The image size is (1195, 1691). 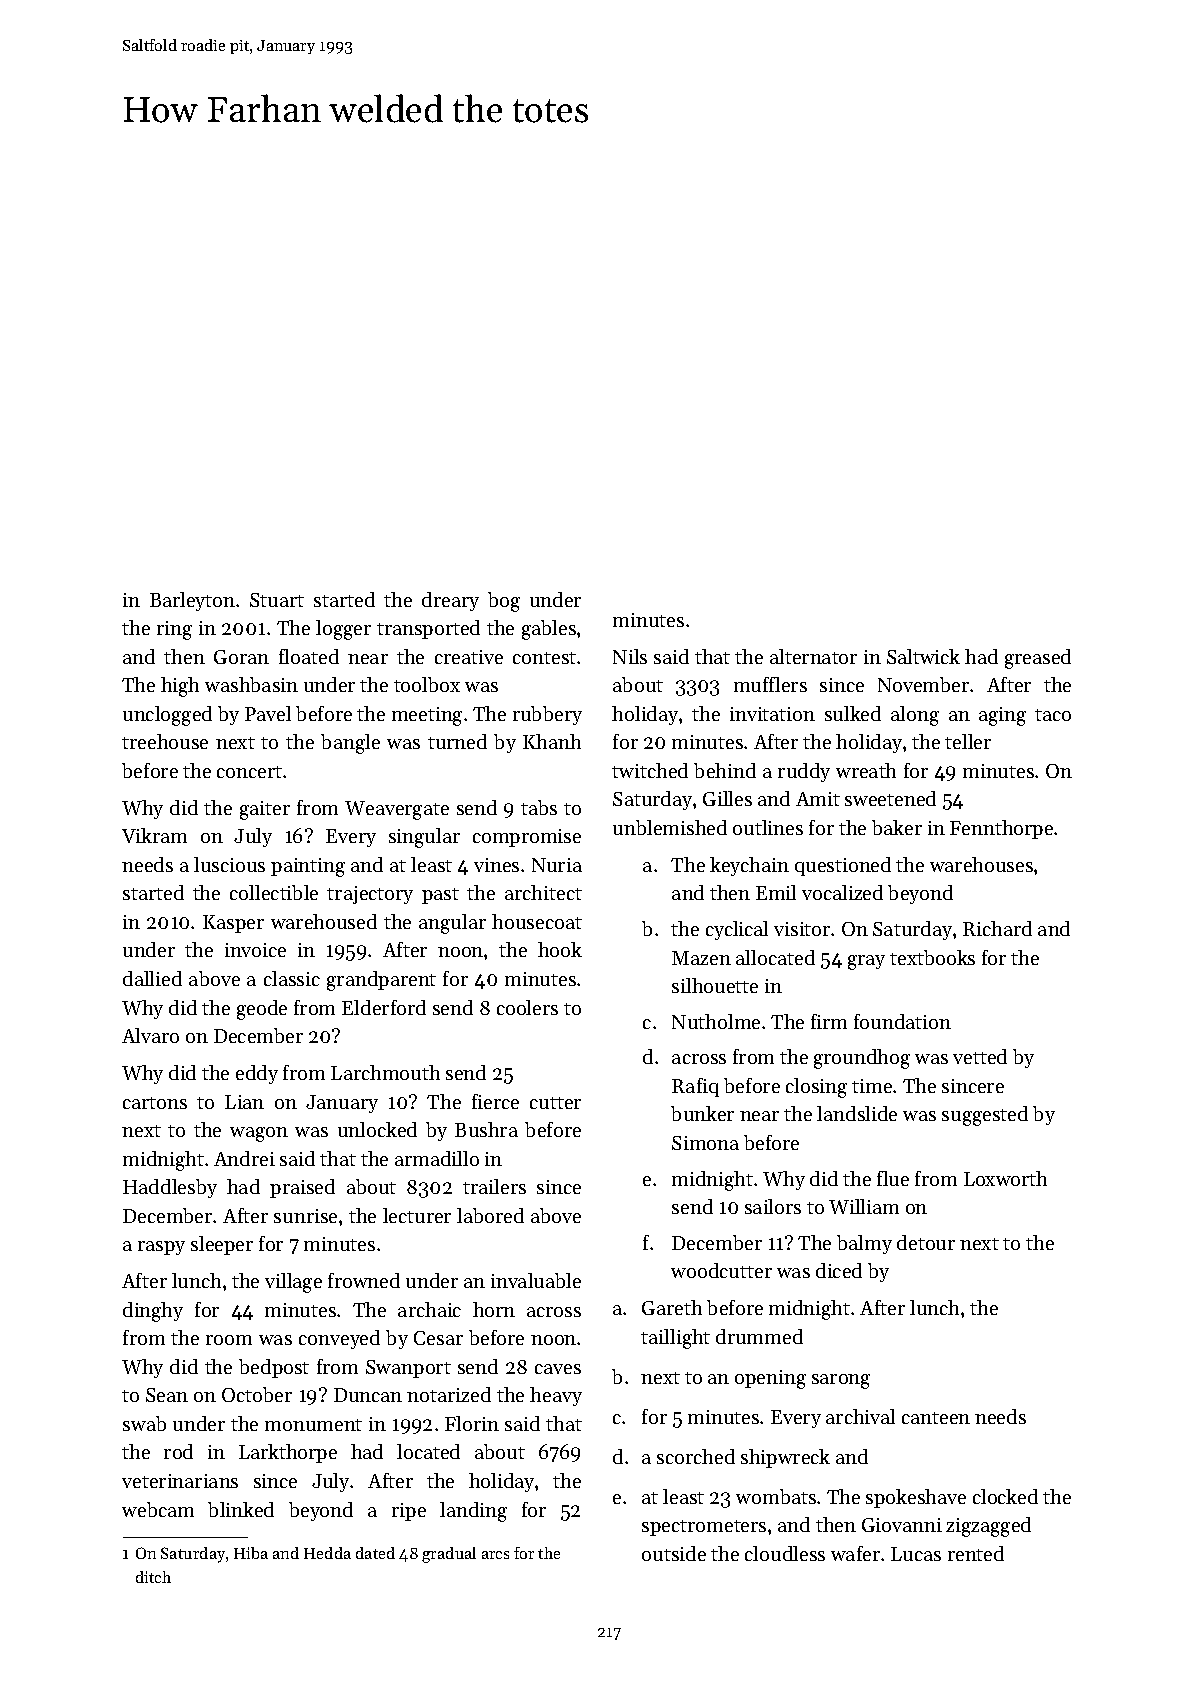 What do you see at coordinates (923, 656) in the screenshot?
I see `Saltwick` at bounding box center [923, 656].
